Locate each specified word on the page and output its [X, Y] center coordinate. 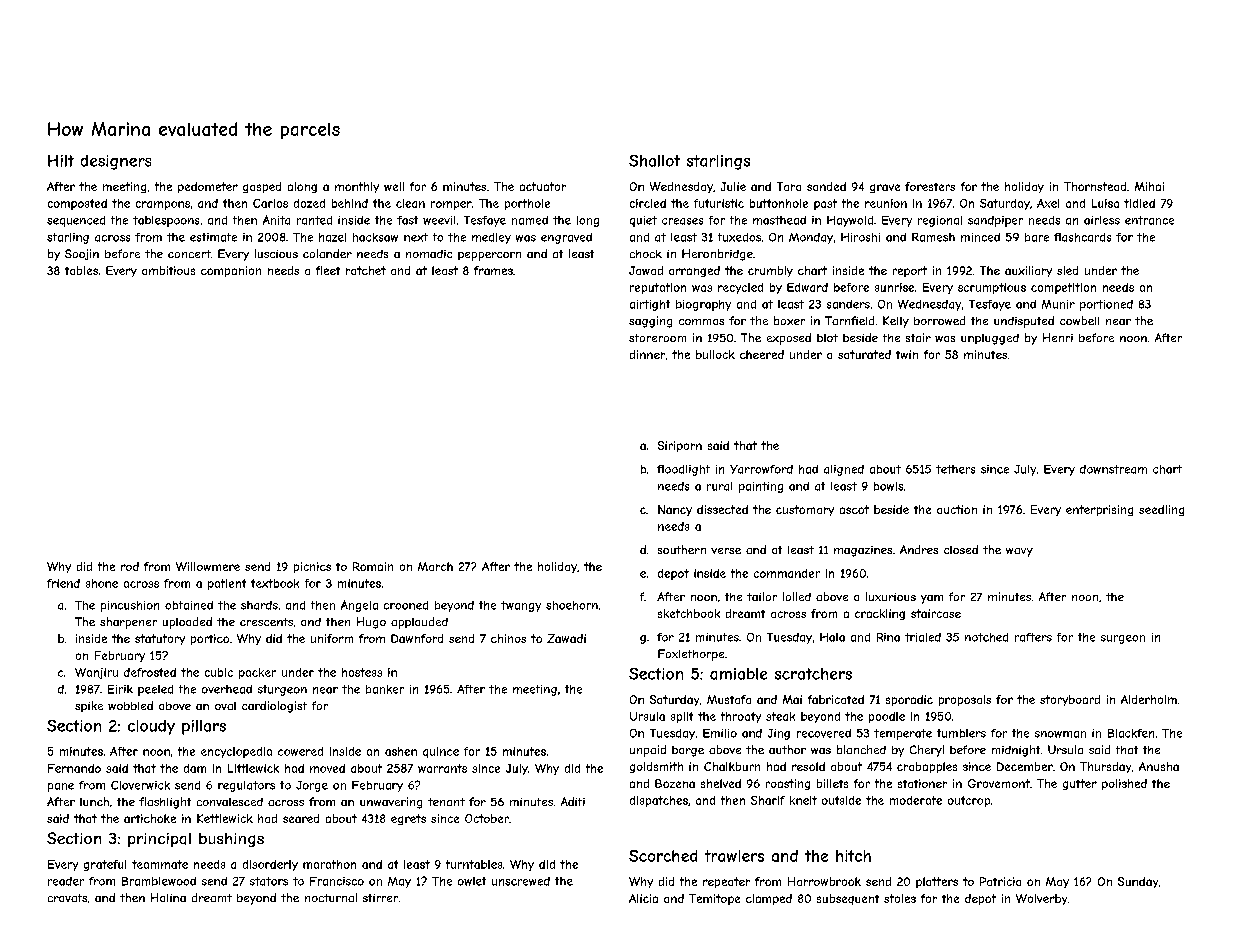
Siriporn [680, 446]
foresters [930, 186]
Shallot [654, 161]
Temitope [714, 899]
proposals [965, 700]
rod [130, 566]
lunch [94, 801]
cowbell [1079, 320]
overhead [227, 689]
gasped [262, 187]
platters [937, 882]
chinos [508, 638]
